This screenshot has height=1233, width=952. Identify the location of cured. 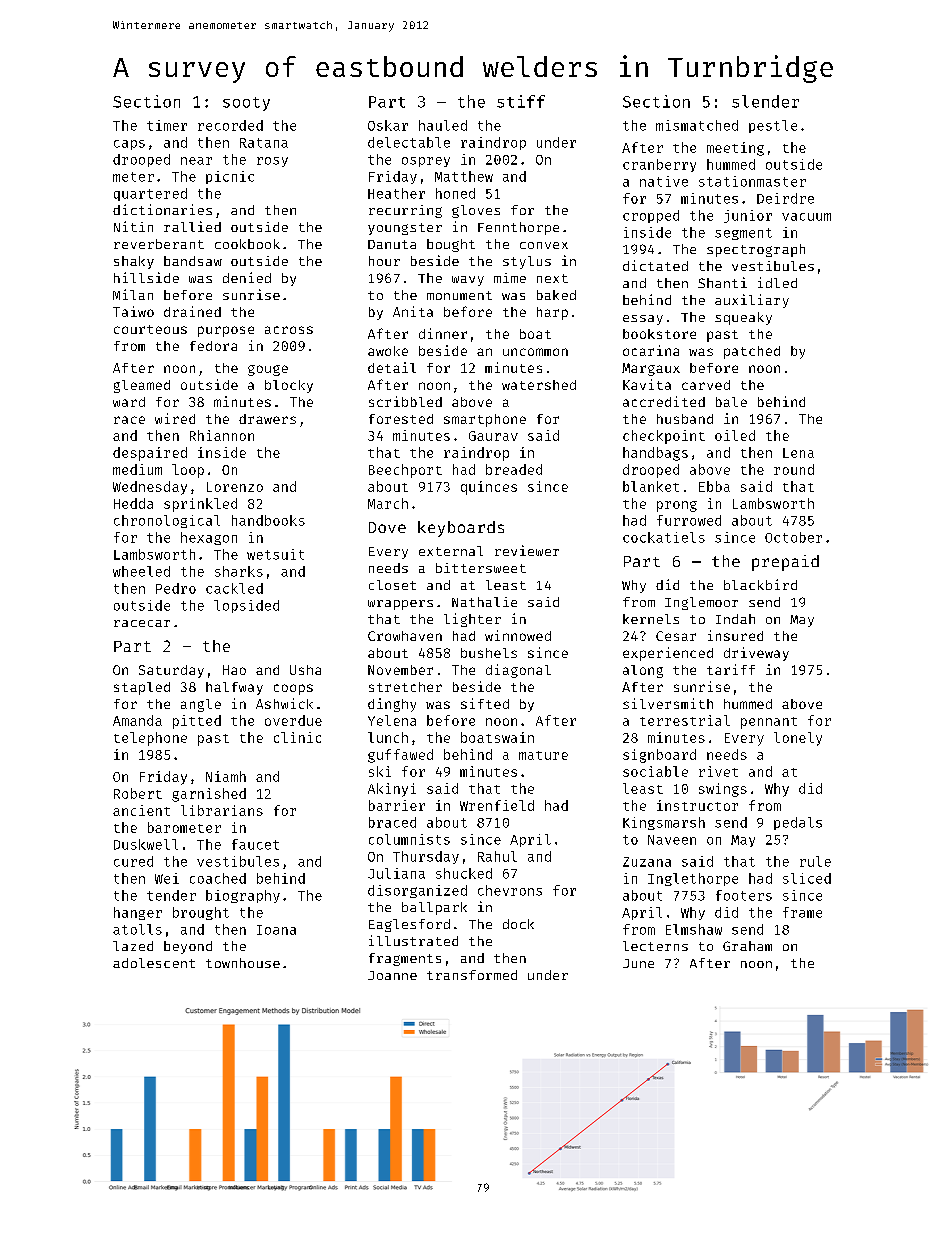
(133, 861).
